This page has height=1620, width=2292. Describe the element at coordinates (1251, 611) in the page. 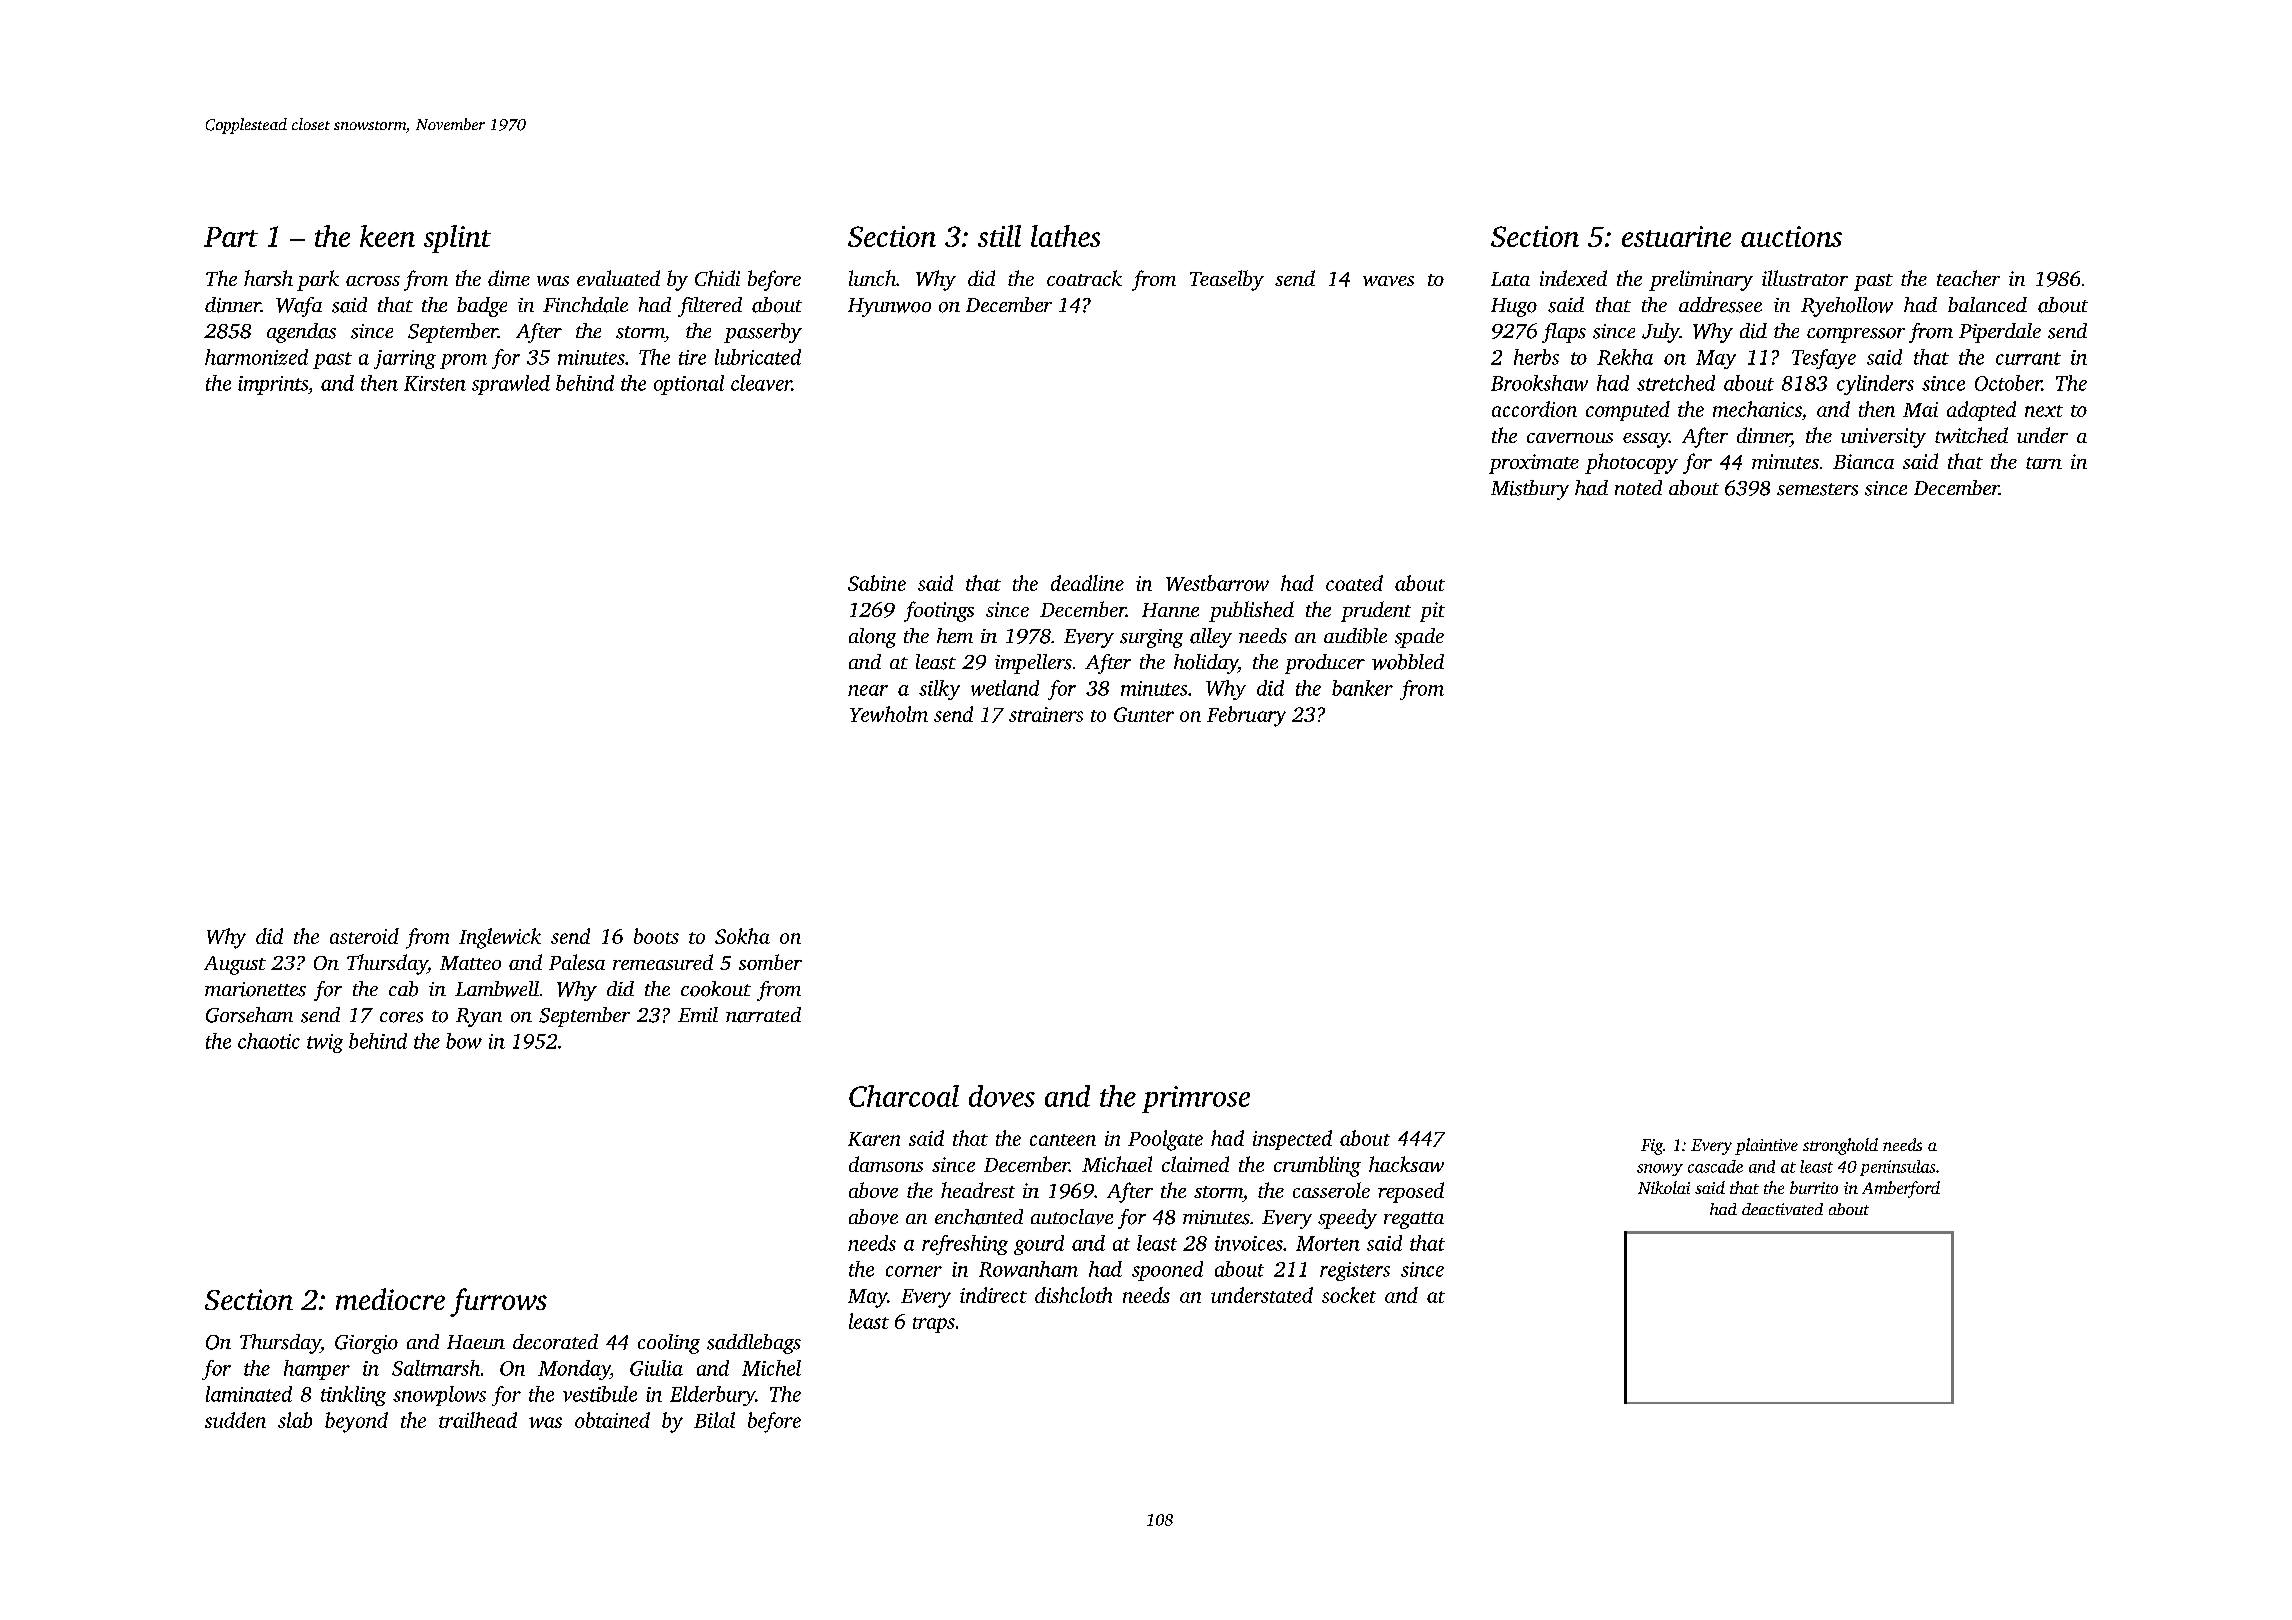

I see `published` at that location.
